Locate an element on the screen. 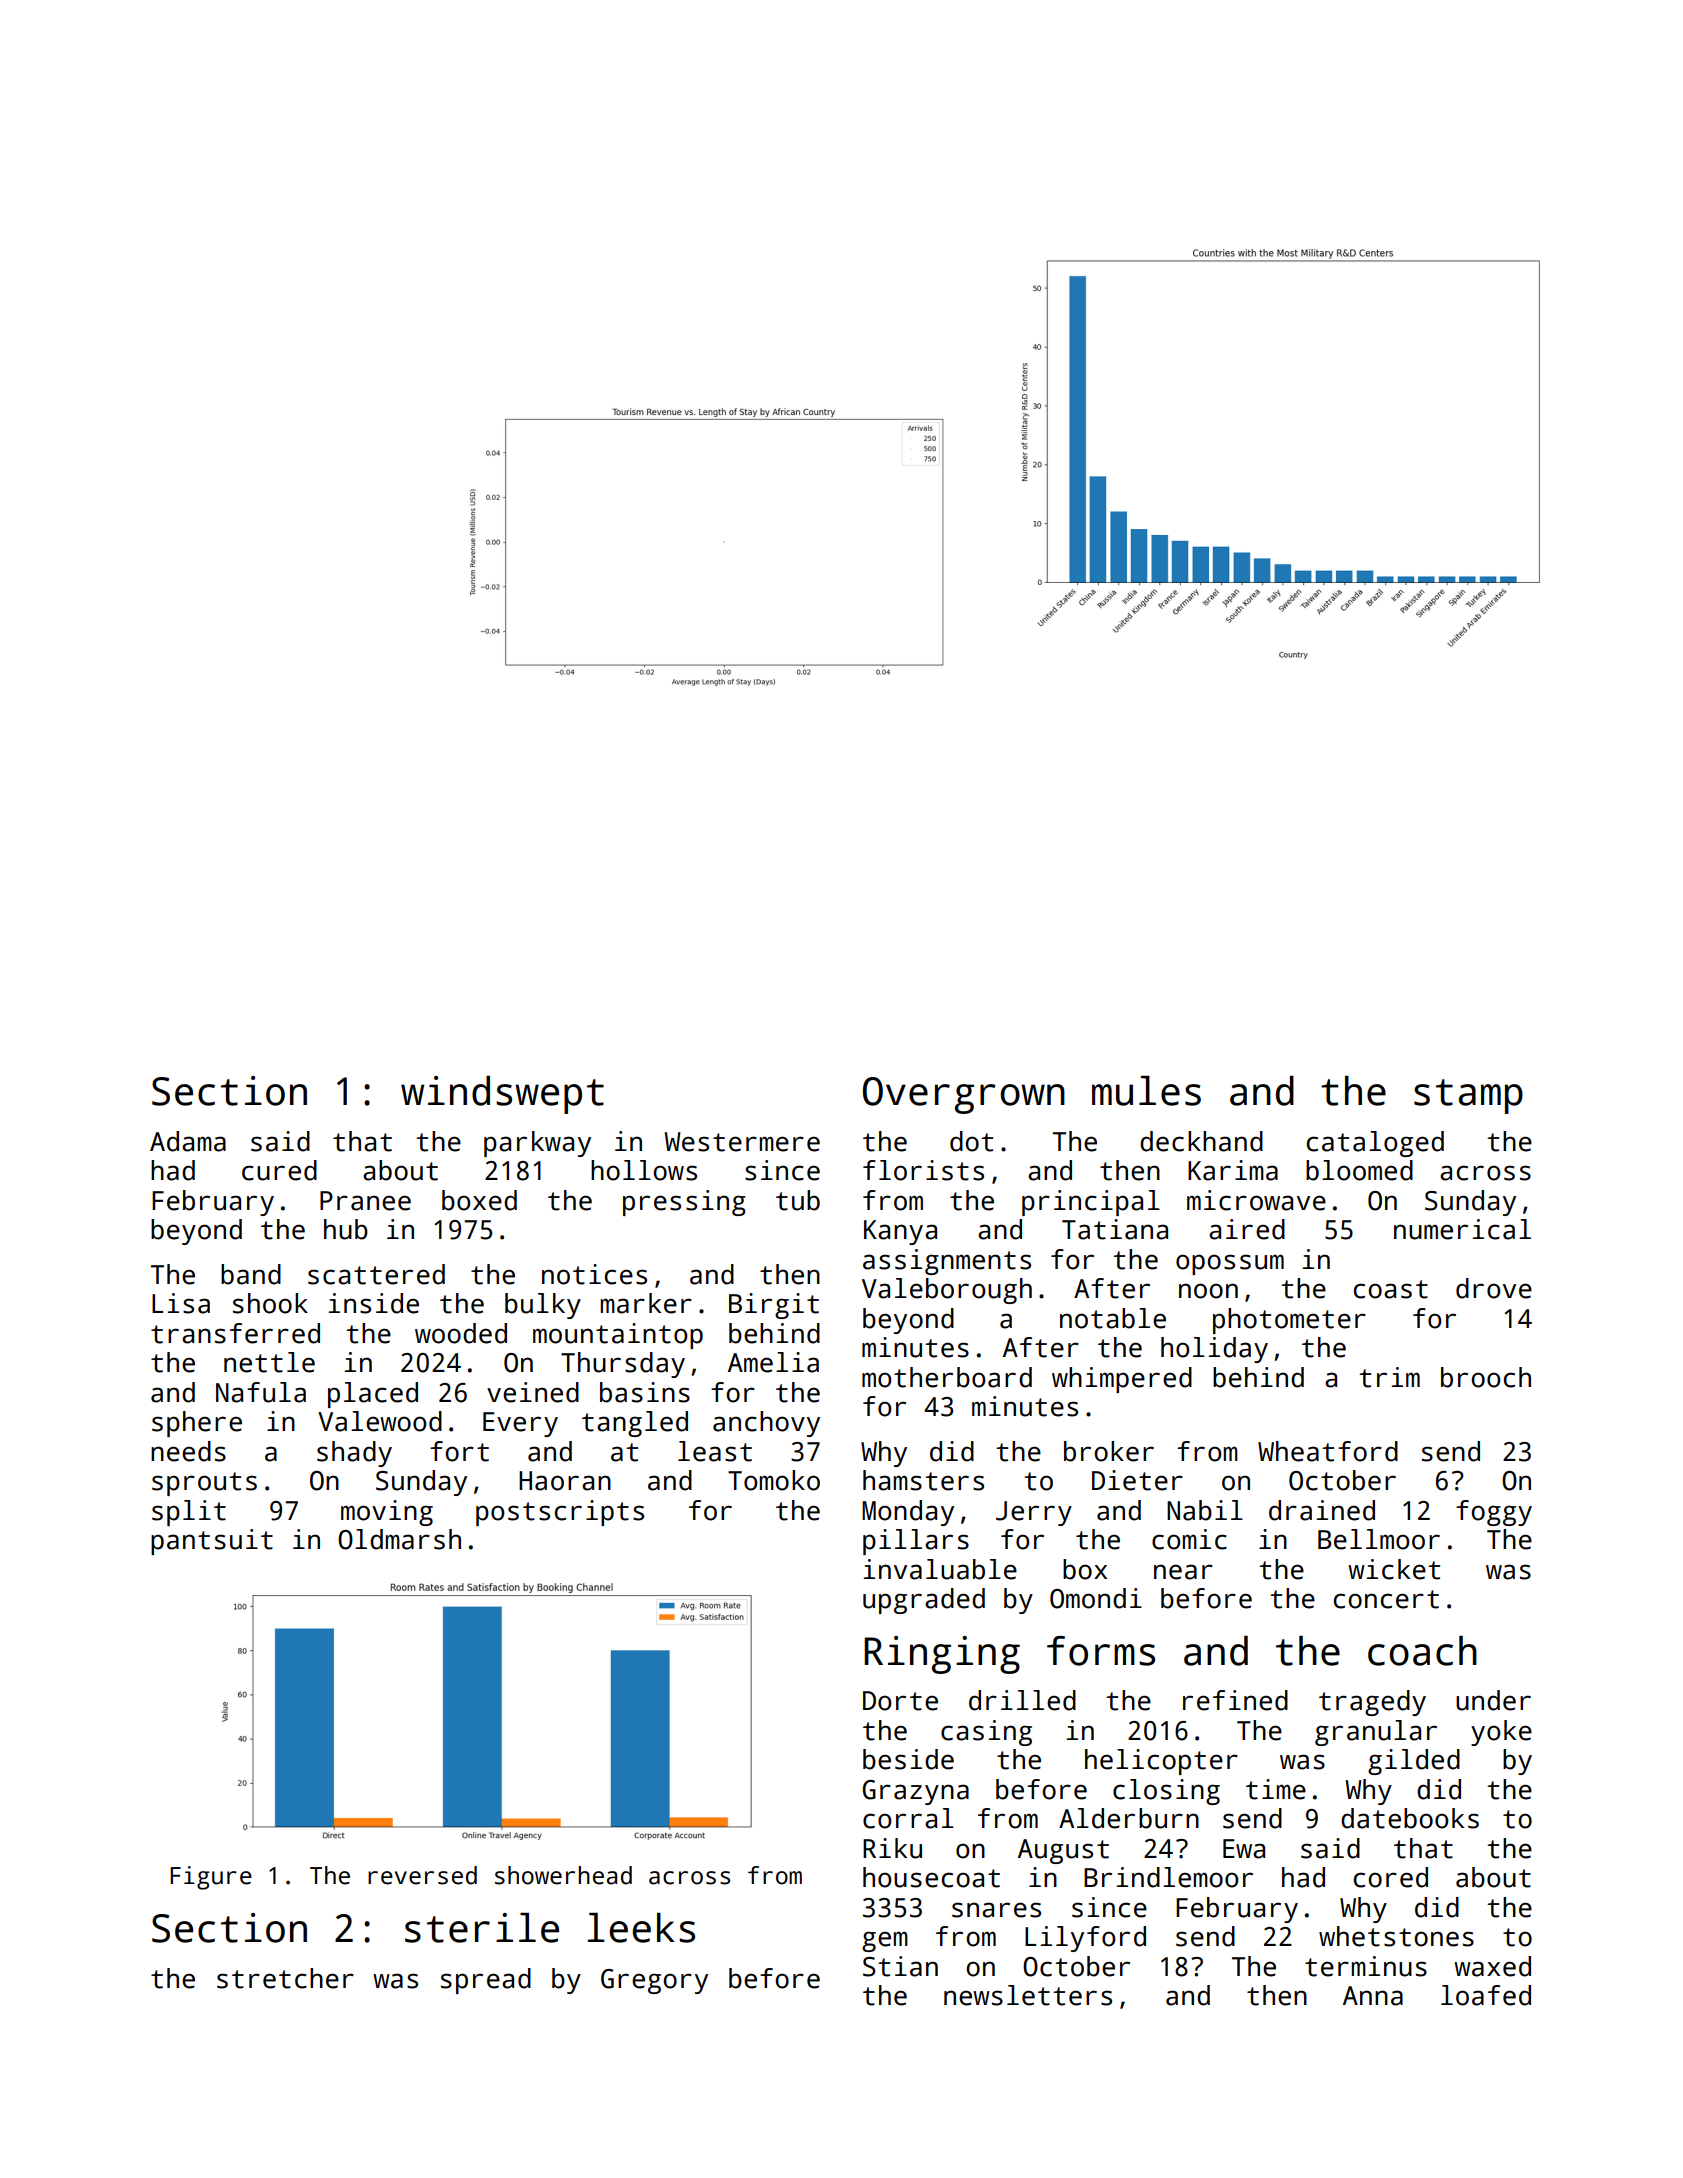 This screenshot has height=2178, width=1683. leeks is located at coordinates (641, 1928).
